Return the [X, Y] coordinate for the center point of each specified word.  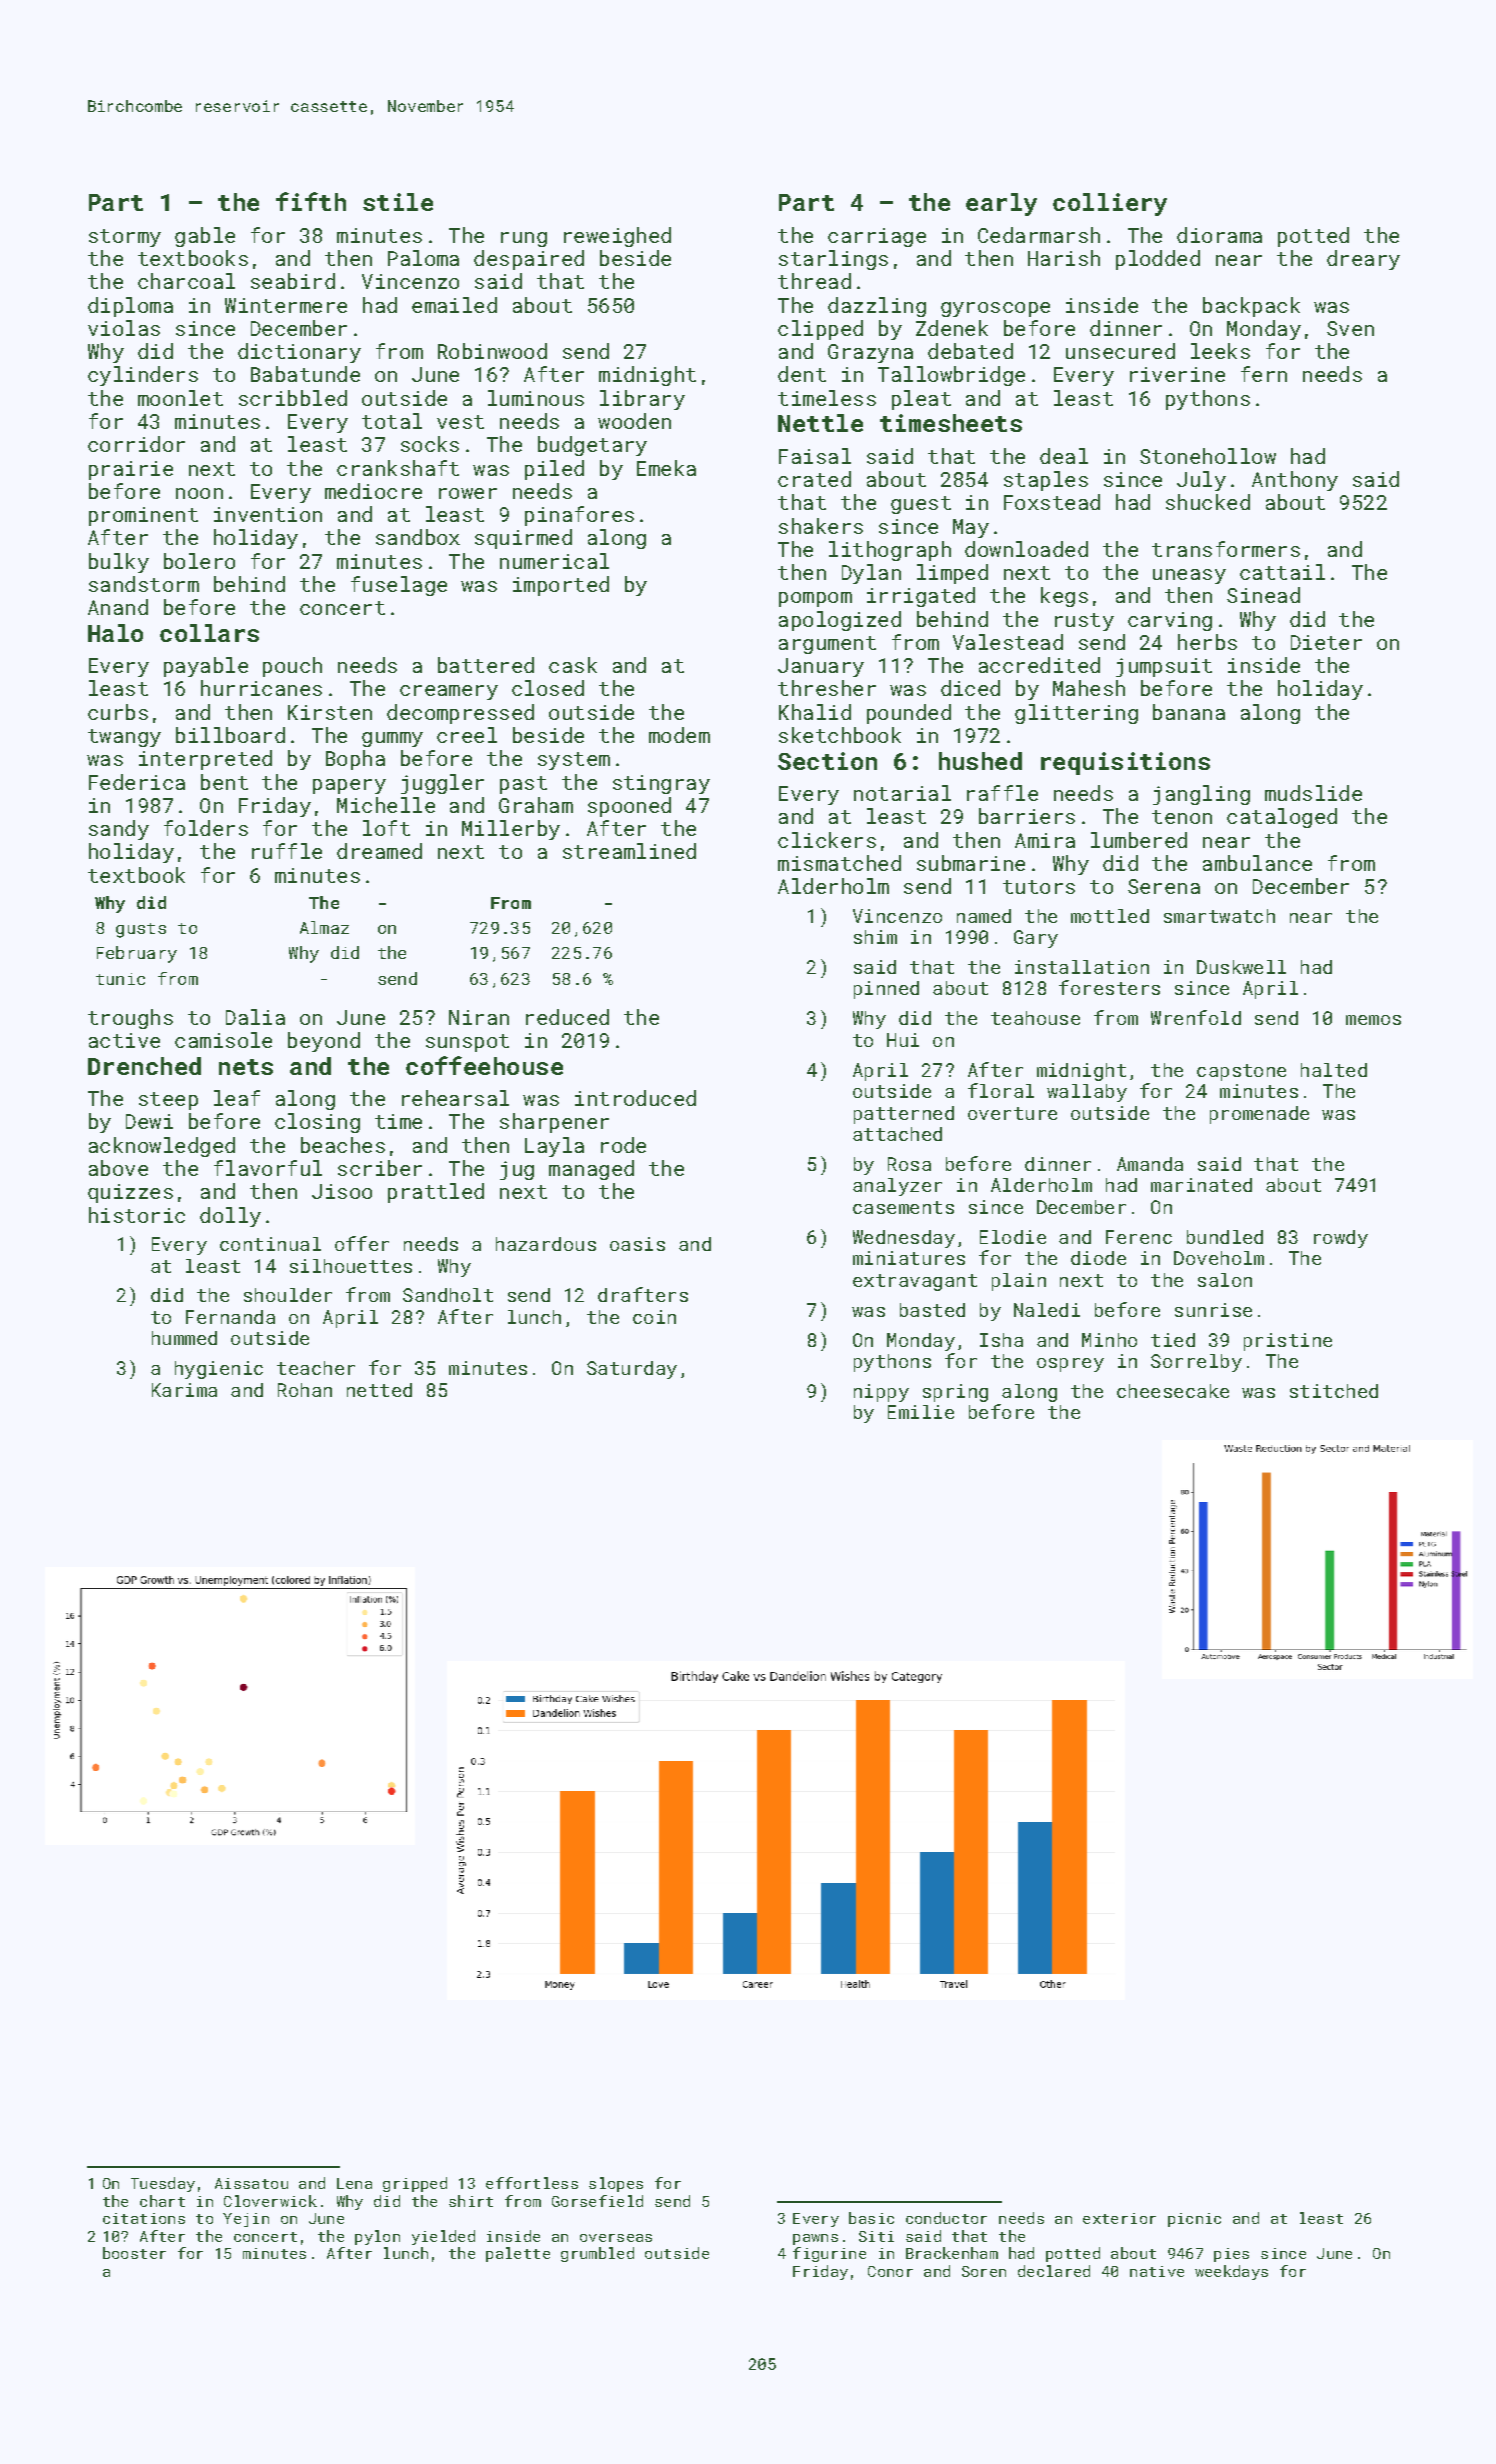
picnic [1194, 2220]
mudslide [1313, 793]
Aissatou [251, 2183]
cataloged [1282, 818]
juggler [442, 784]
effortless [532, 2183]
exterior [1119, 2218]
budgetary [592, 446]
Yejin [246, 2220]
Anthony [1295, 481]
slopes [616, 2184]
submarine [971, 863]
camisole [223, 1040]
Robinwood [492, 351]
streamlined [629, 851]
